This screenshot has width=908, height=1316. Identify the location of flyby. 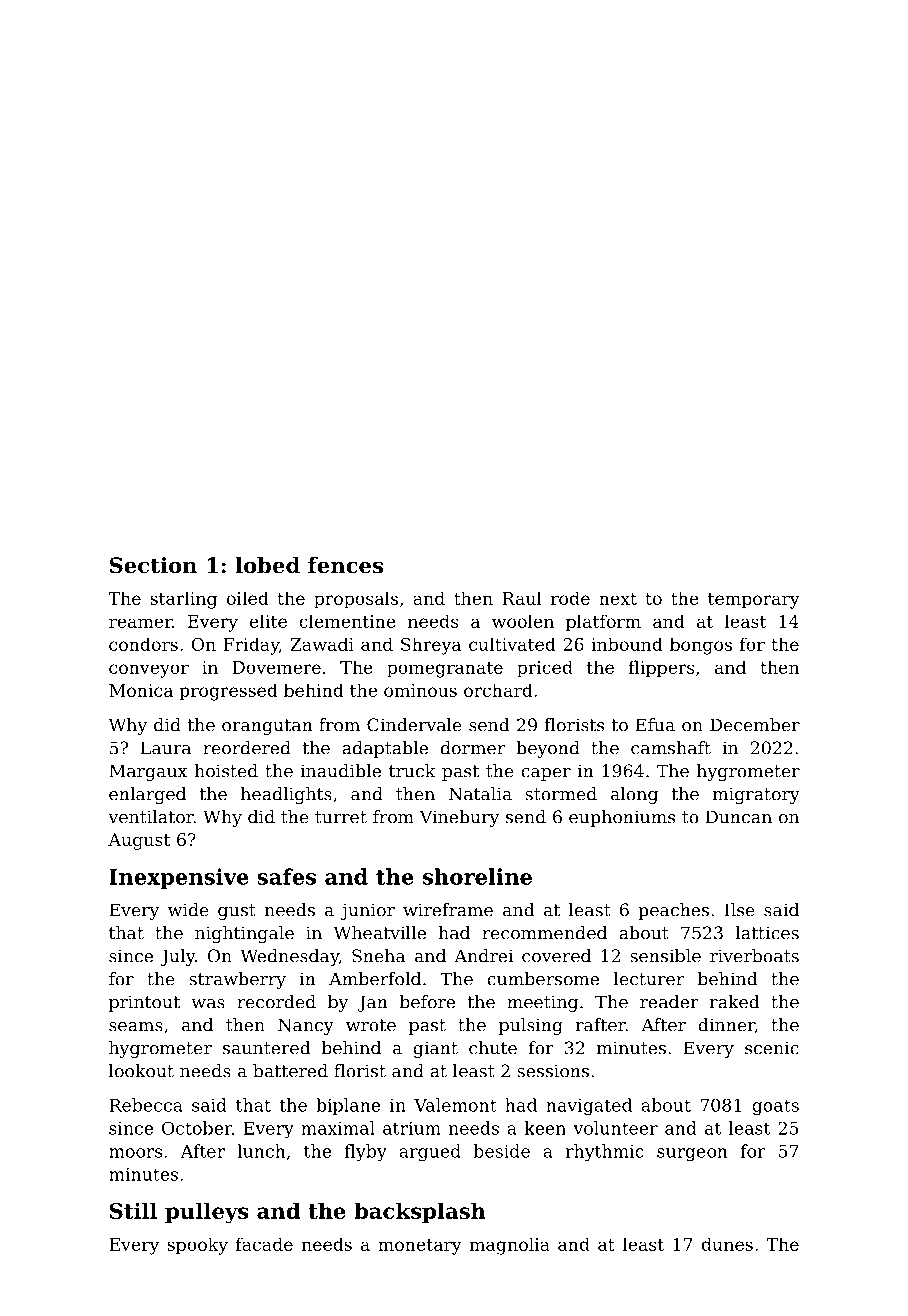
(366, 1153).
